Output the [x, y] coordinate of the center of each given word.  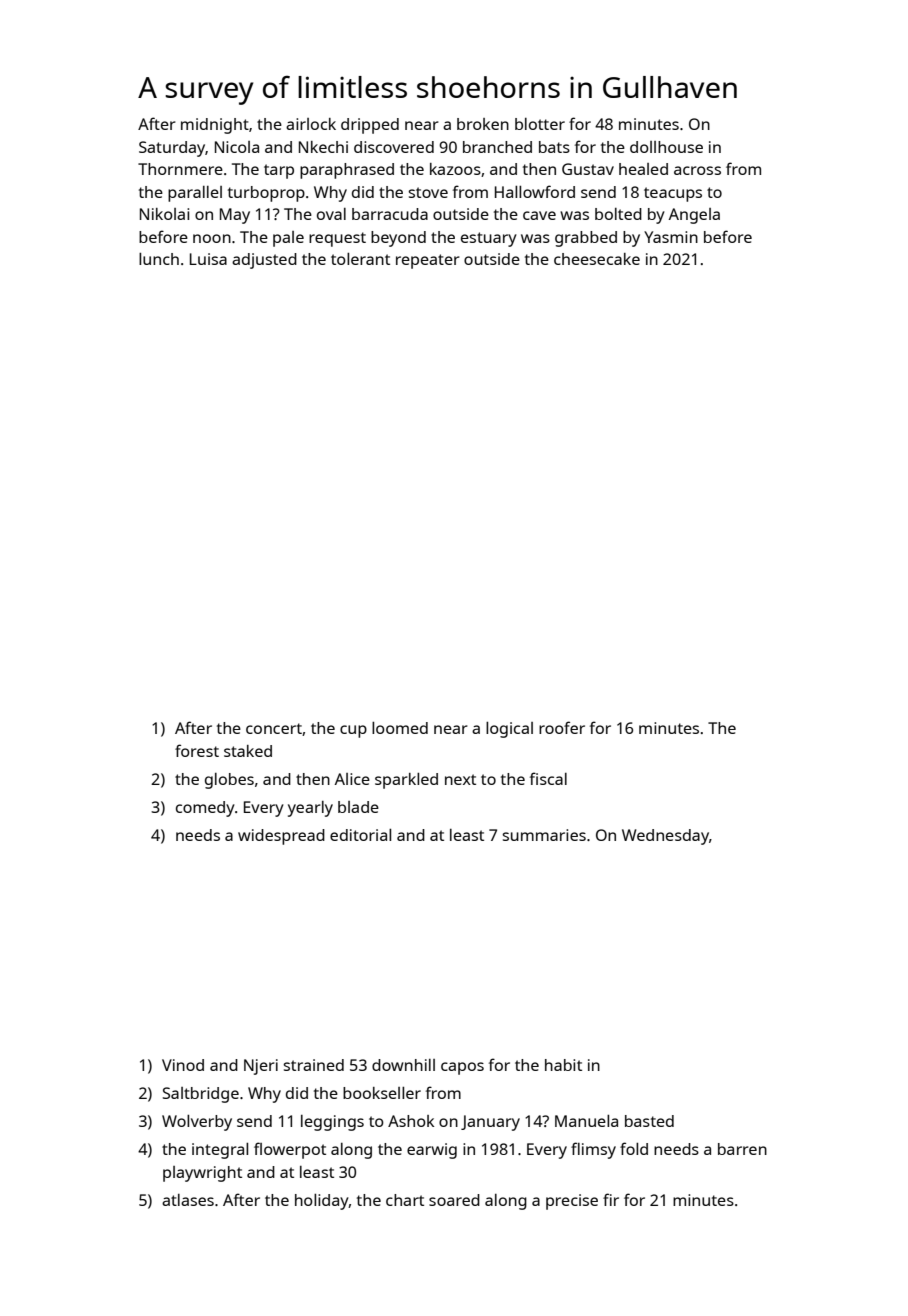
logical [509, 730]
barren [742, 1149]
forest [197, 750]
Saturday [172, 149]
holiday [322, 1202]
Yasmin [671, 237]
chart [405, 1200]
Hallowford [535, 191]
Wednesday [665, 837]
